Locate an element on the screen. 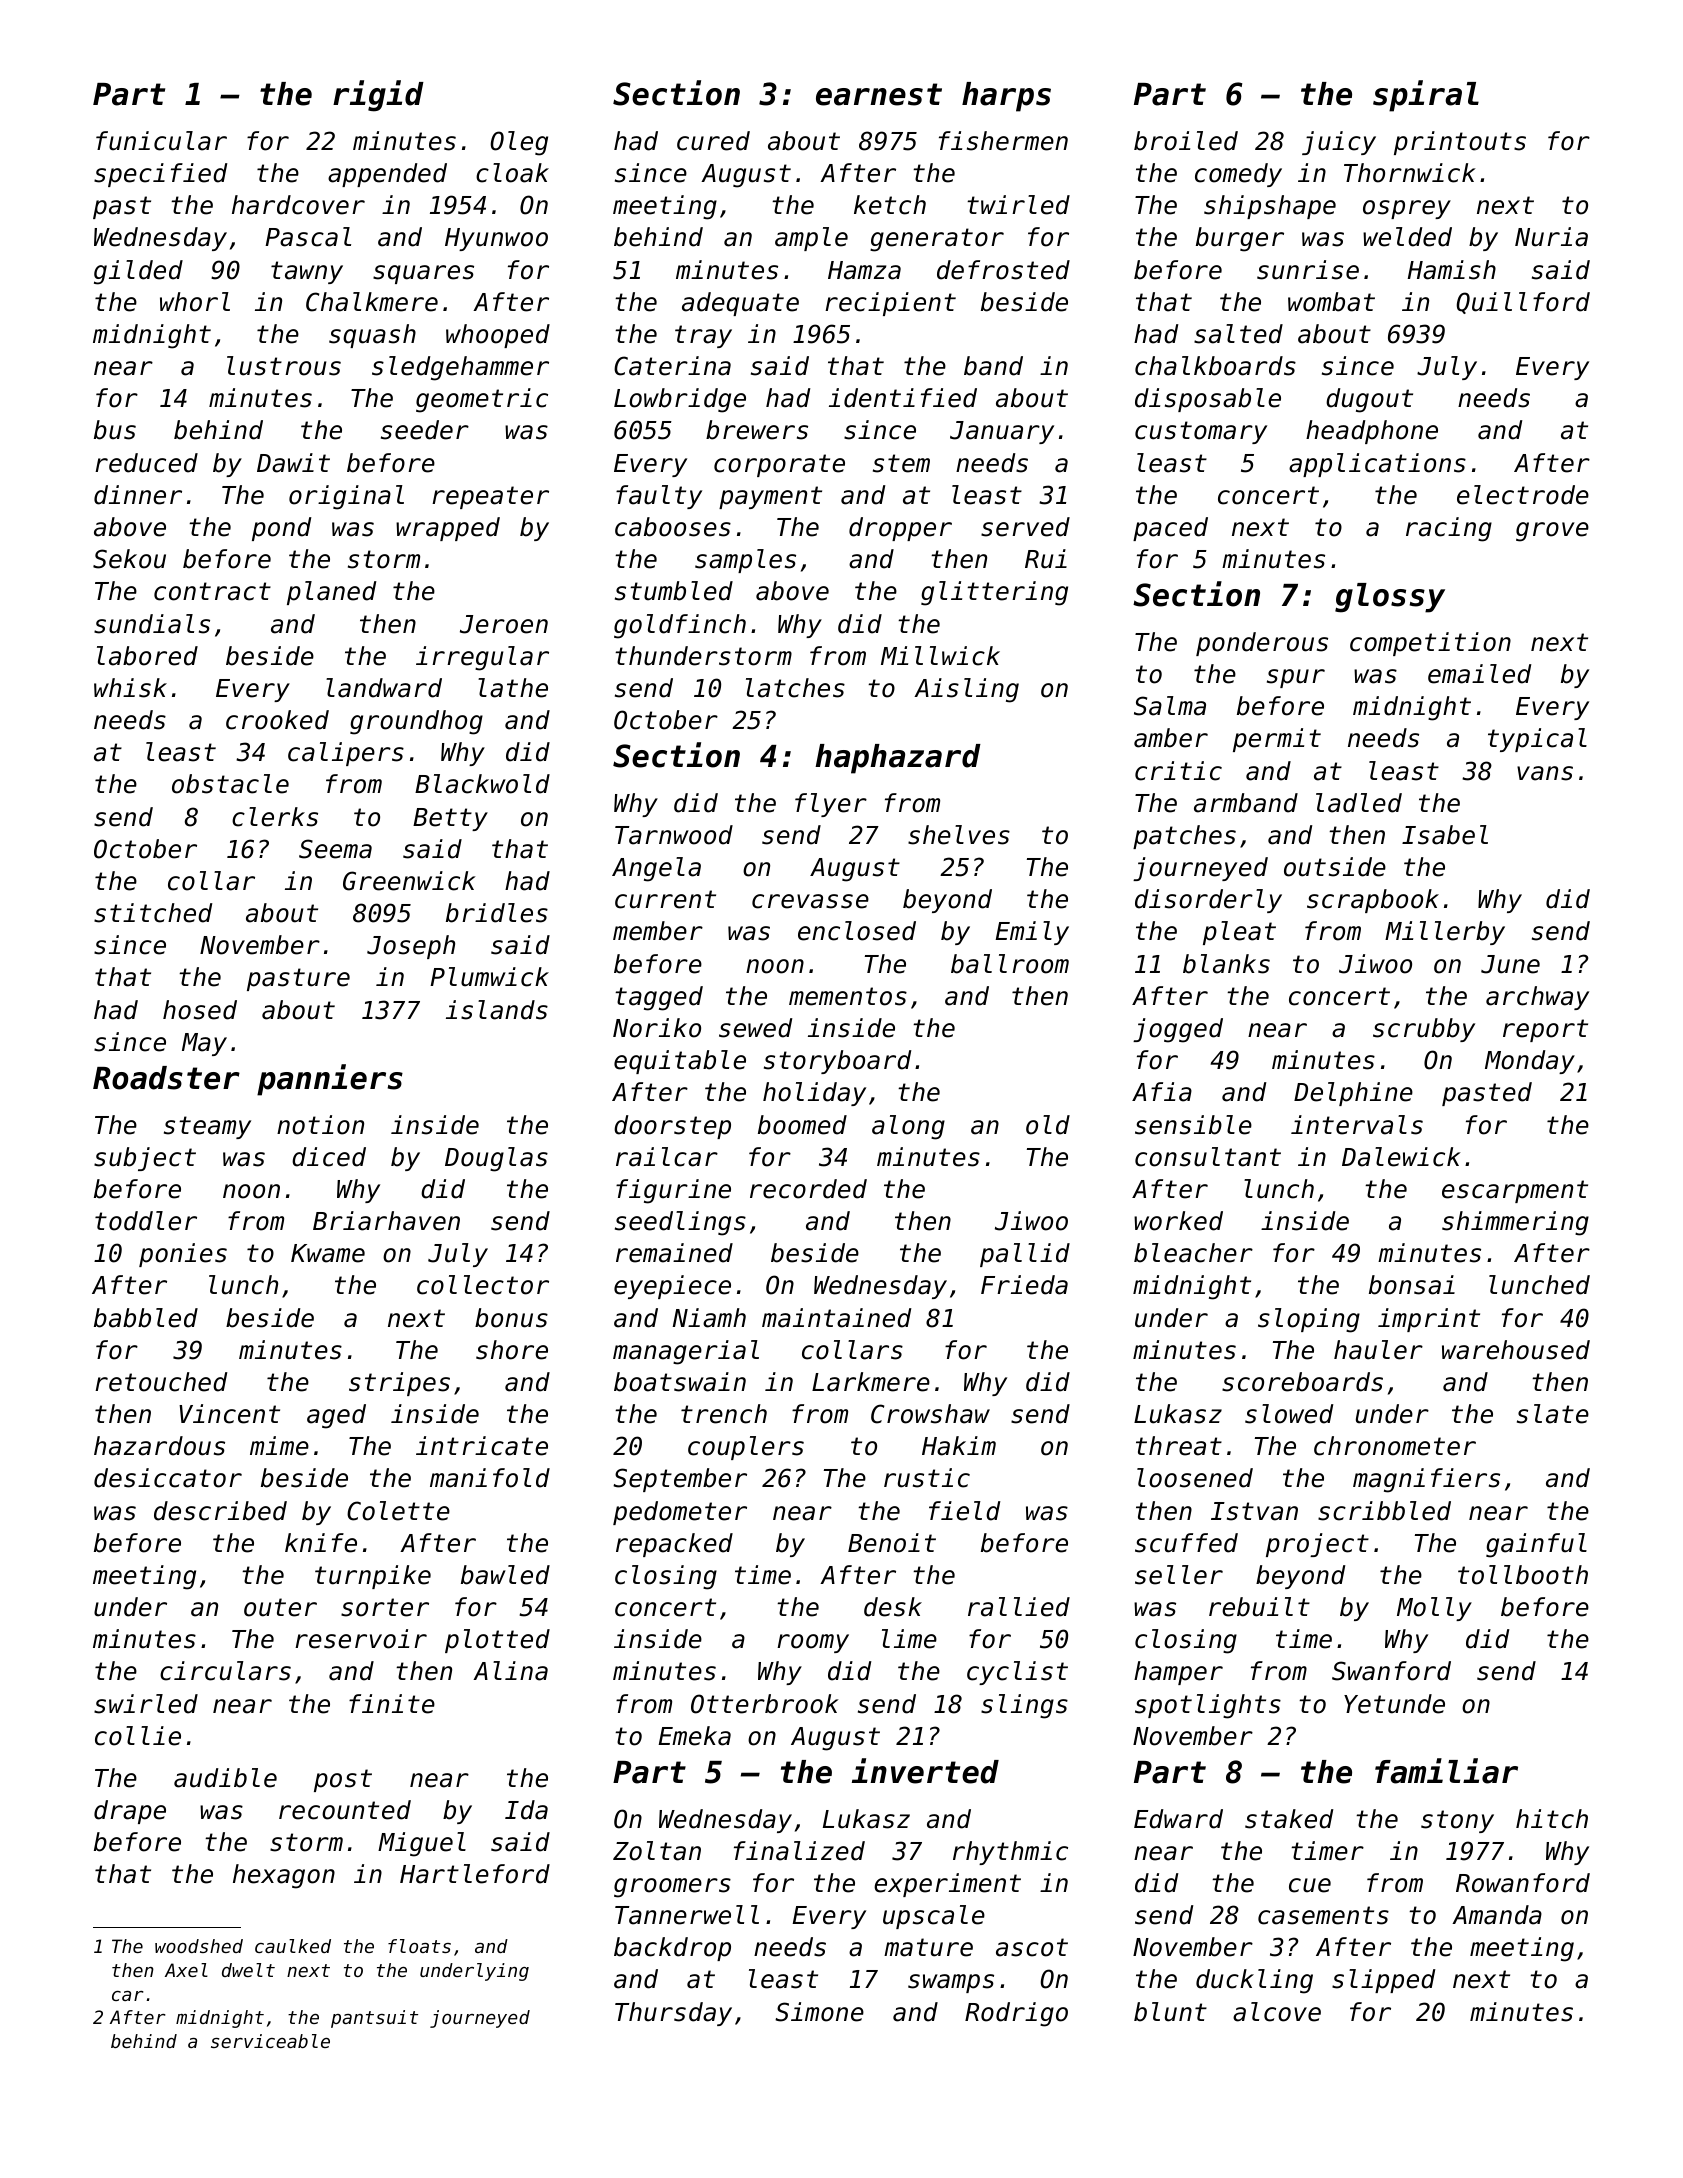  gilded is located at coordinates (138, 272).
